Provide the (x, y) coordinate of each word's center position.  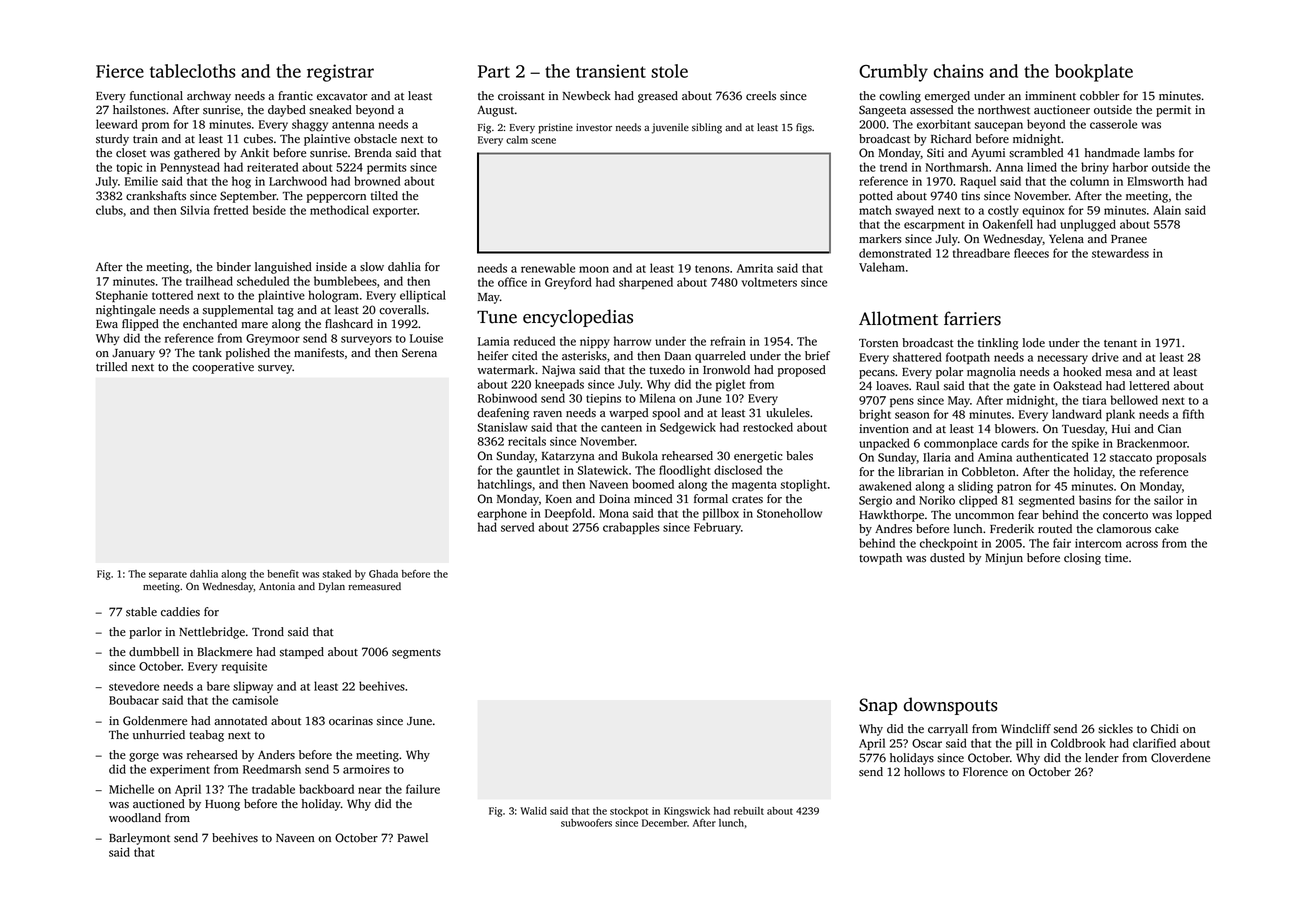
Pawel (413, 838)
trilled (111, 367)
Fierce (120, 71)
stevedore (134, 686)
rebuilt (749, 811)
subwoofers (586, 823)
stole (669, 71)
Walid (533, 811)
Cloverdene (1180, 758)
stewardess (1120, 253)
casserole (1113, 124)
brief (817, 355)
